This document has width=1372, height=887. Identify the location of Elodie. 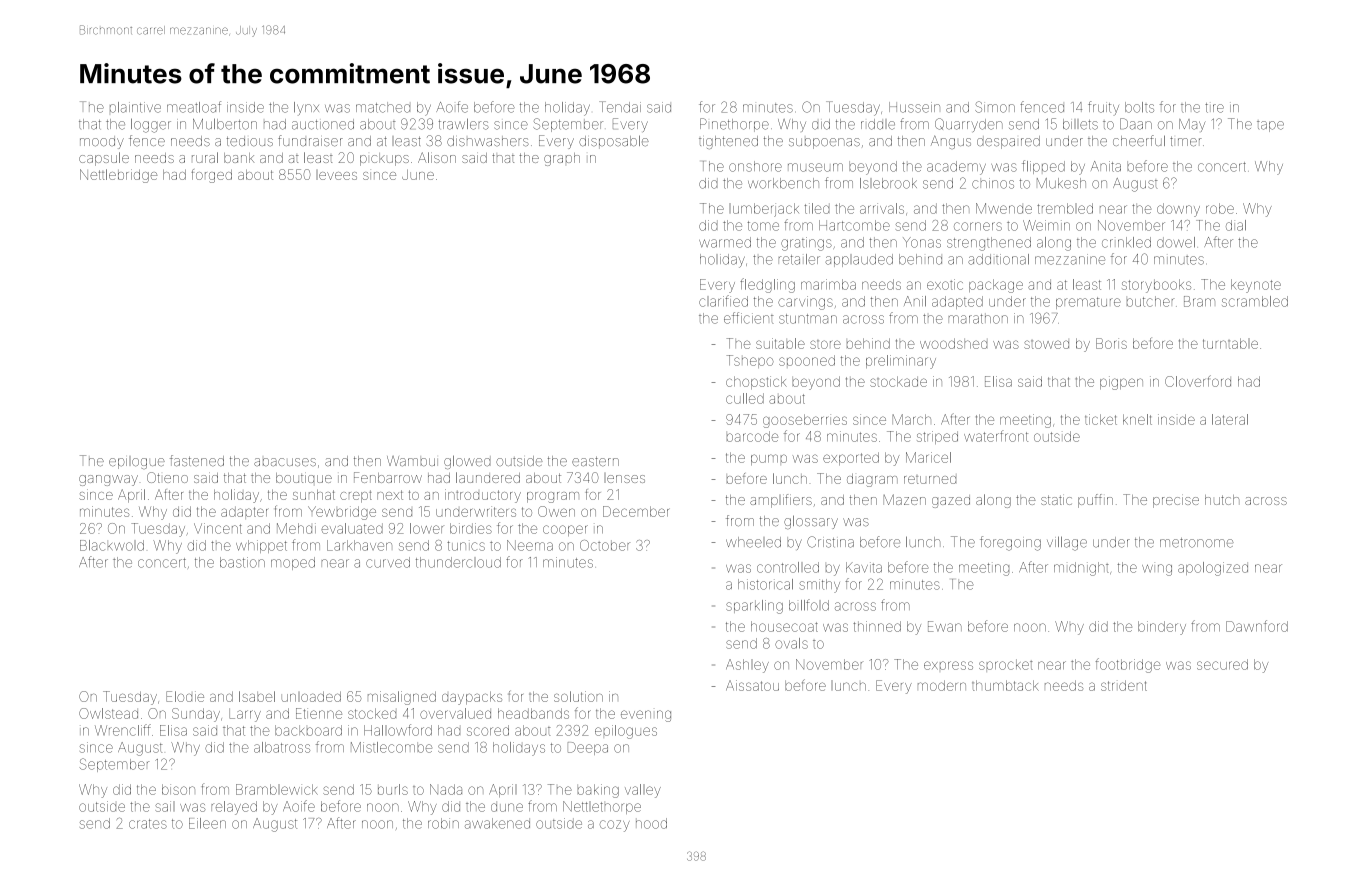
(185, 696).
